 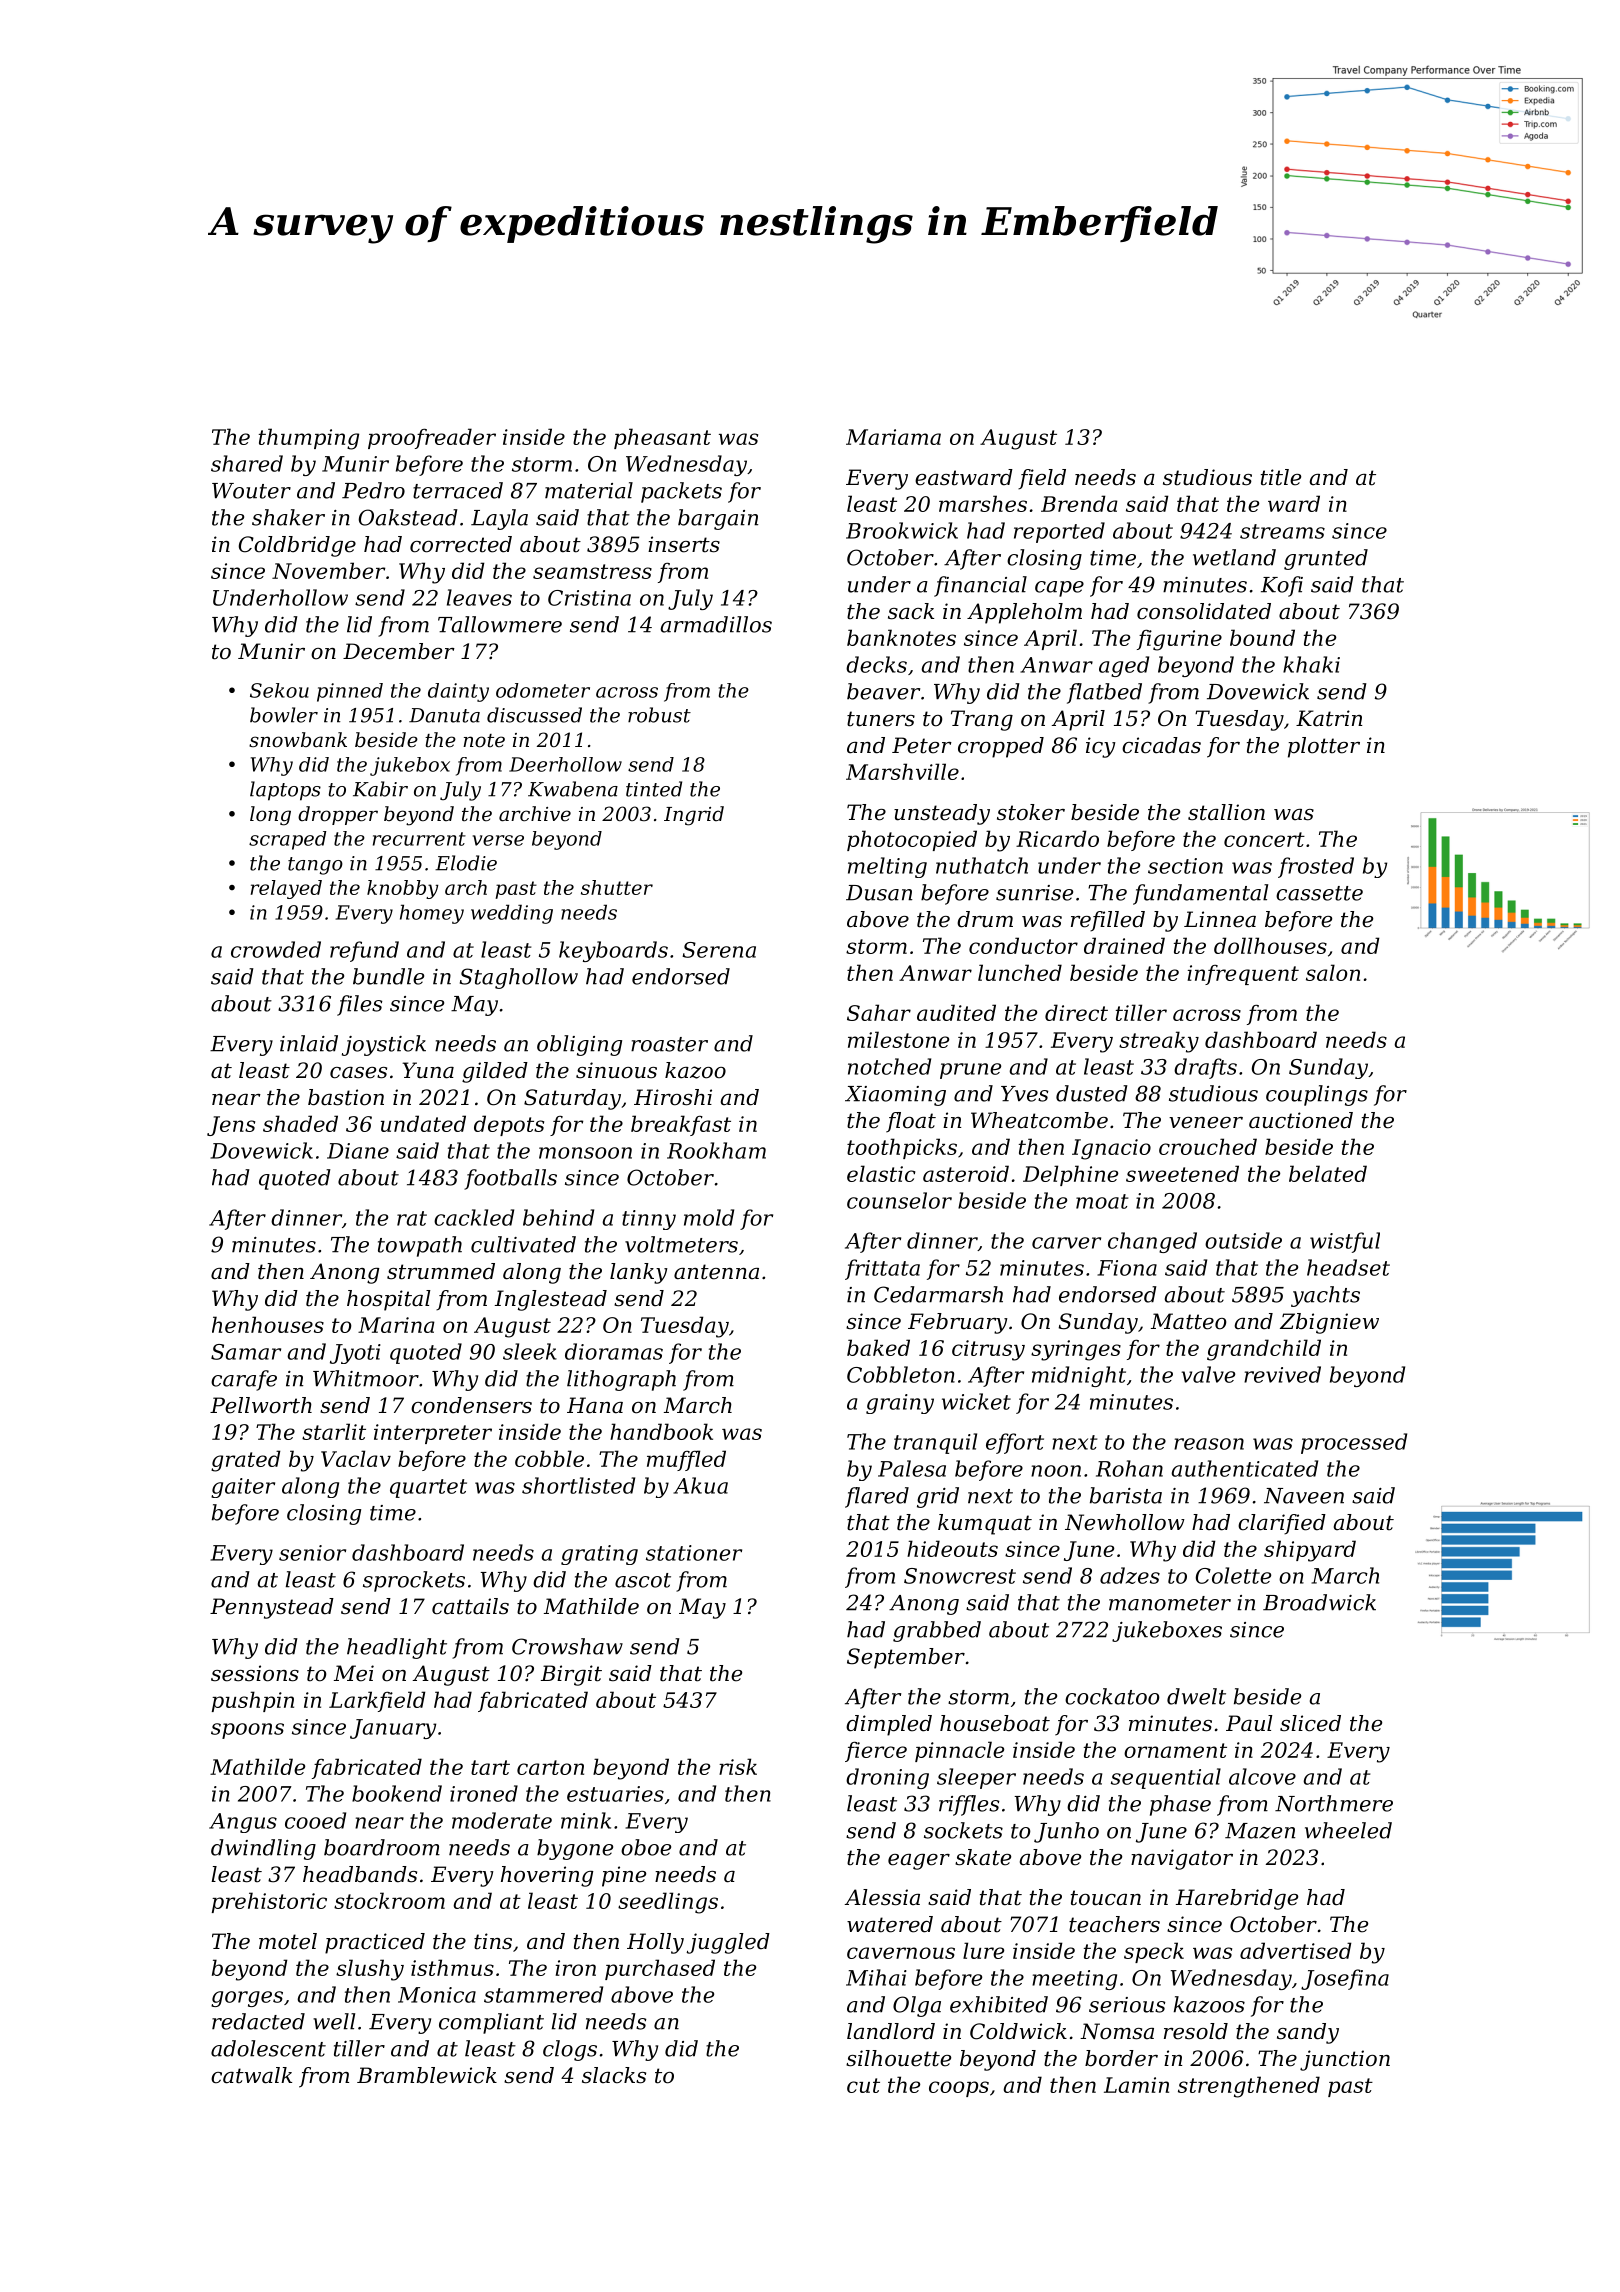 I want to click on bookend, so click(x=397, y=1793).
